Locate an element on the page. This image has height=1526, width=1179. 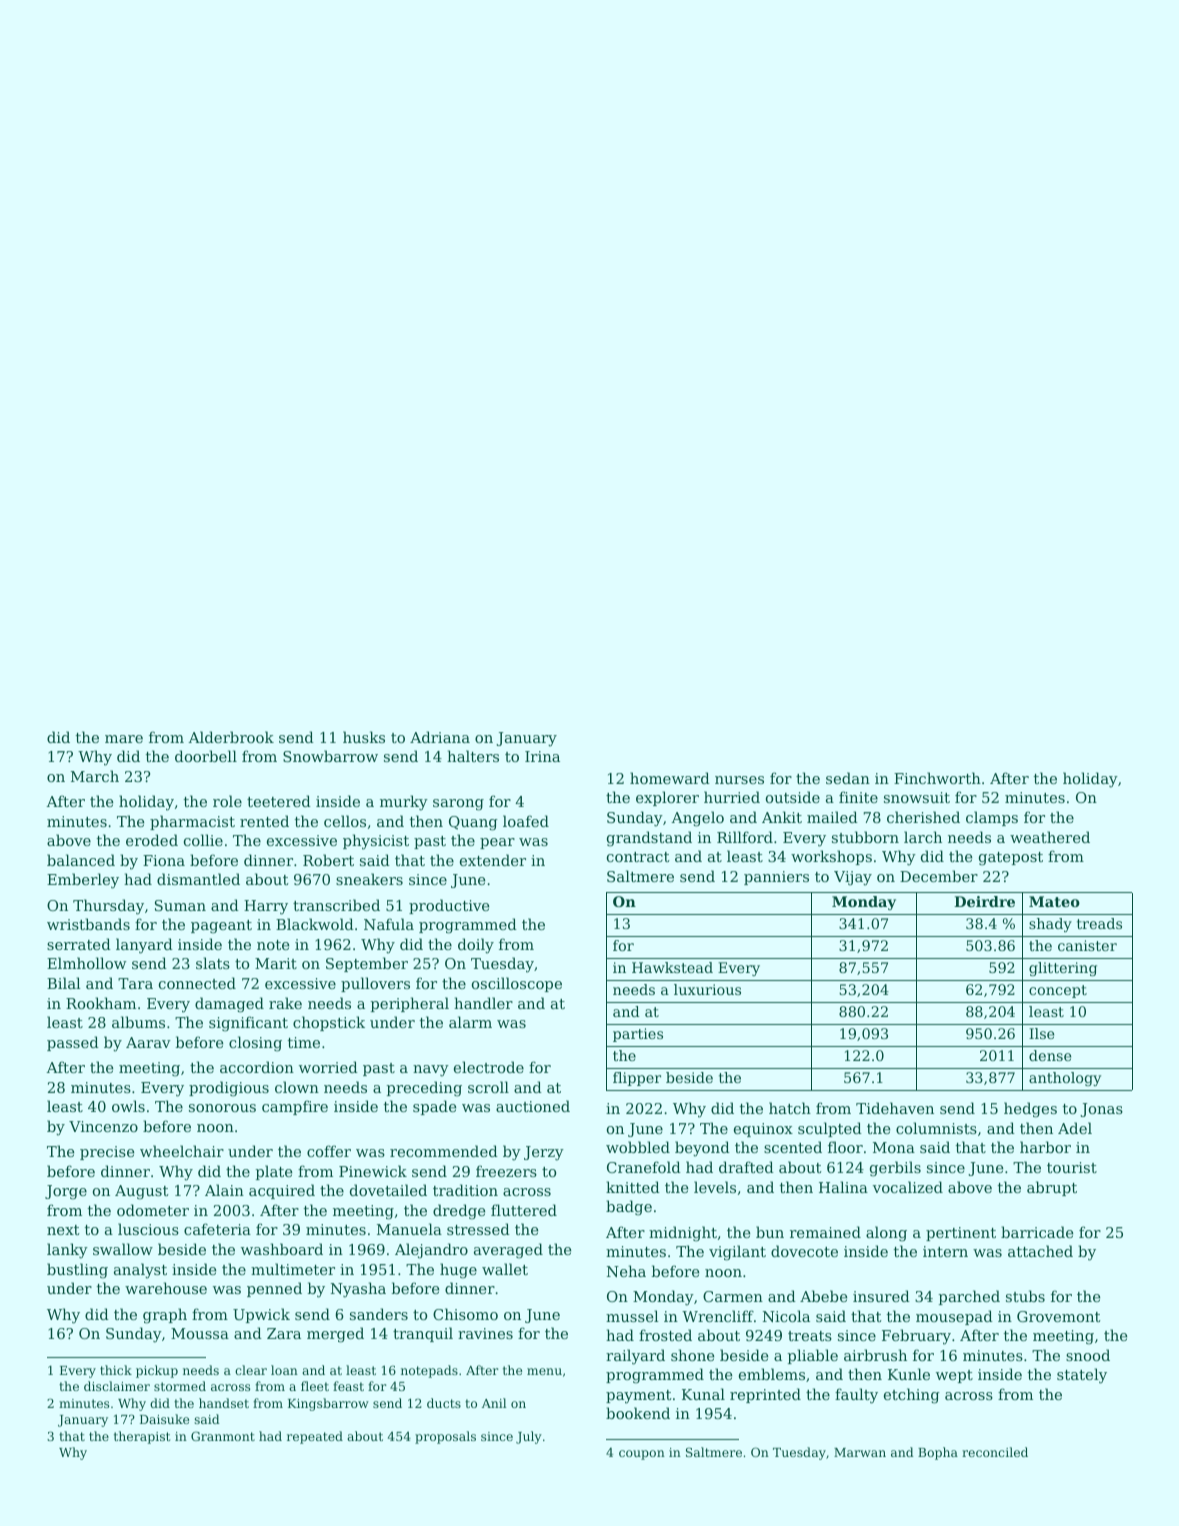
barricade is located at coordinates (1037, 1232).
